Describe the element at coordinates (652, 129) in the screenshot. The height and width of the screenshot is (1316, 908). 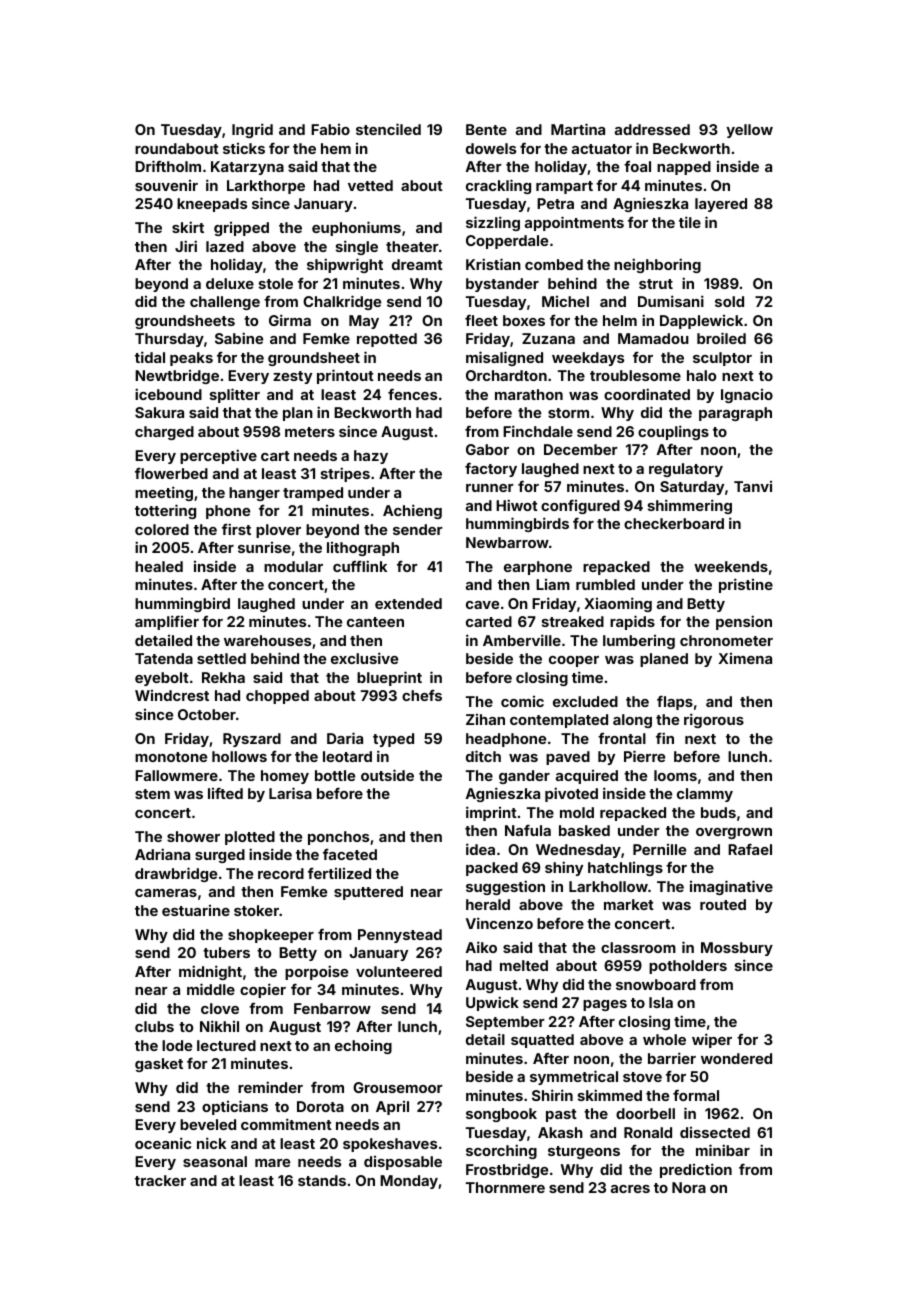
I see `addressed` at that location.
